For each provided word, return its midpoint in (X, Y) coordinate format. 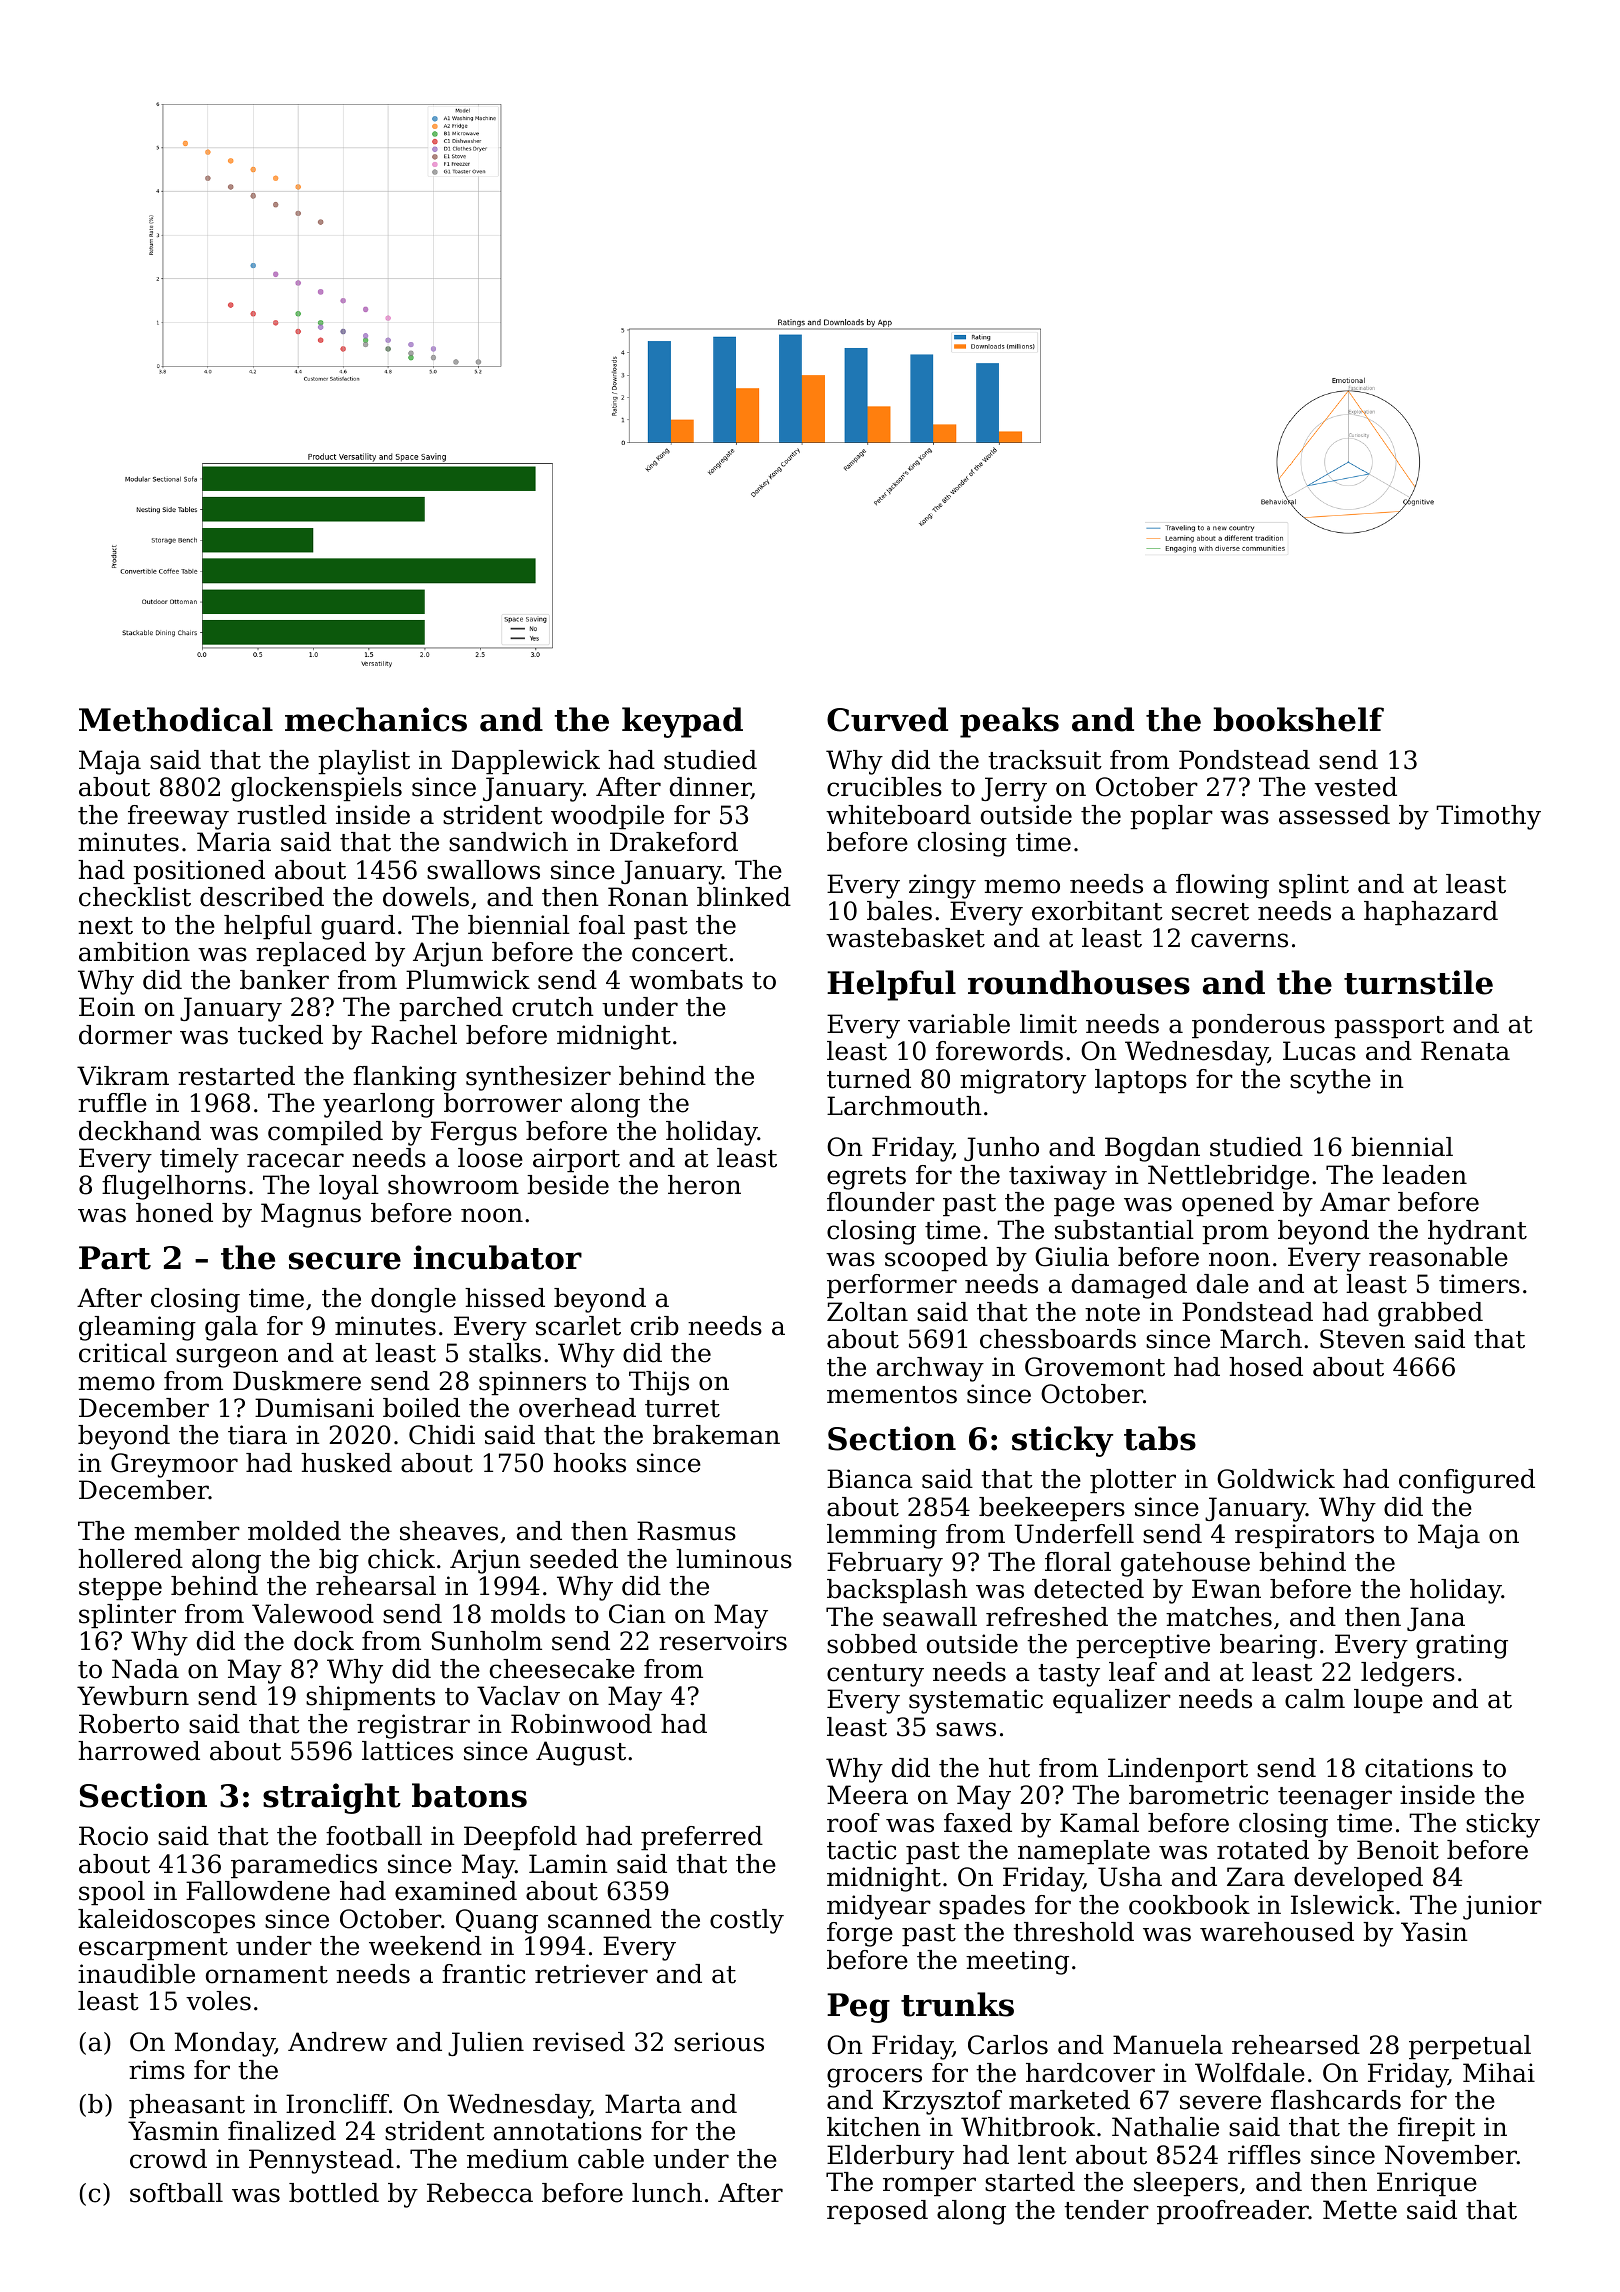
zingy (942, 886)
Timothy (1488, 817)
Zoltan (867, 1312)
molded (294, 1531)
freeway (178, 817)
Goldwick (1276, 1479)
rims (157, 2070)
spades (982, 1907)
